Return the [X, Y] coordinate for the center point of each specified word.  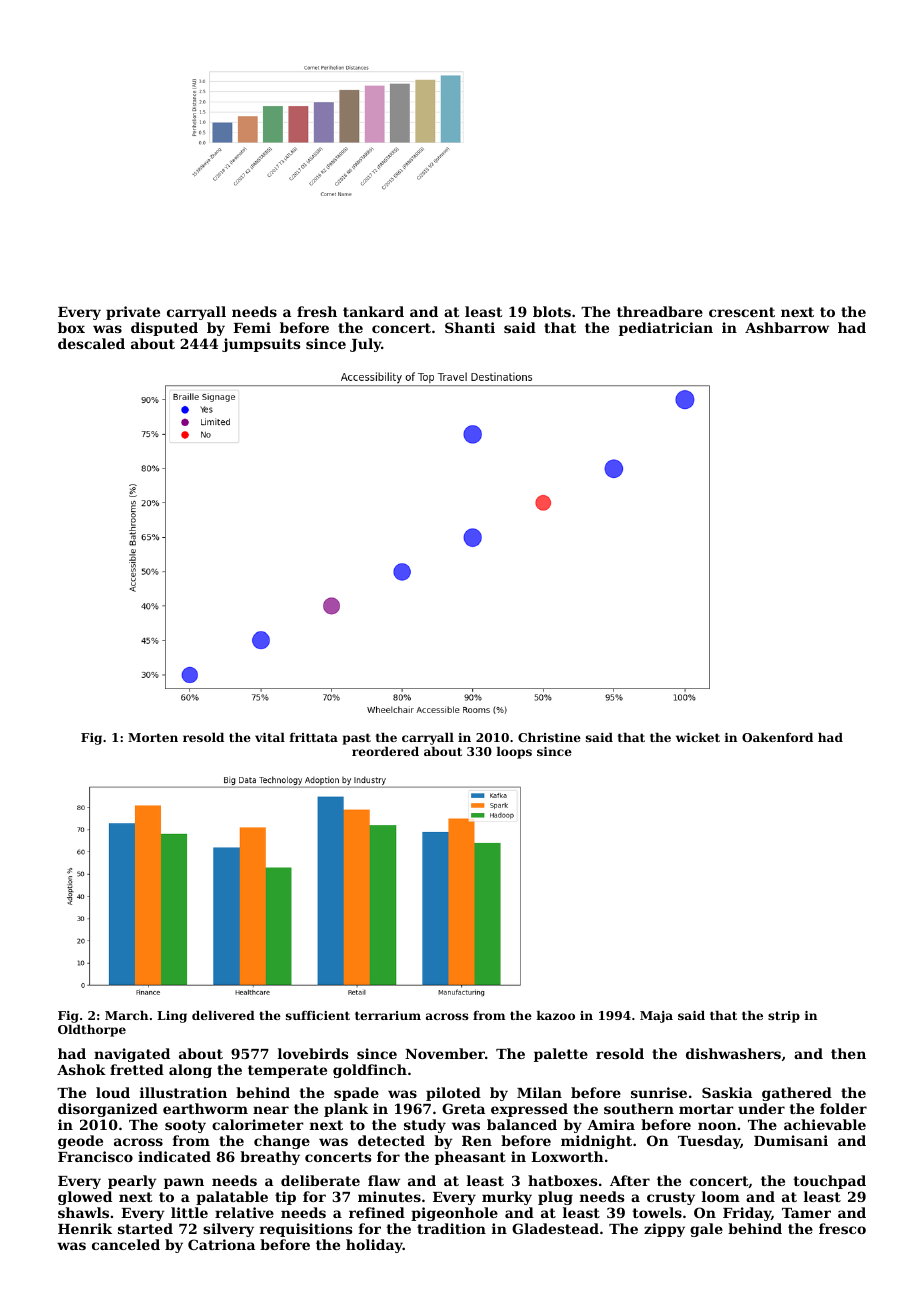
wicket [698, 737]
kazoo [556, 1015]
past [357, 739]
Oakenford [777, 737]
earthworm [205, 1108]
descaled [91, 343]
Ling [172, 1017]
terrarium [388, 1015]
